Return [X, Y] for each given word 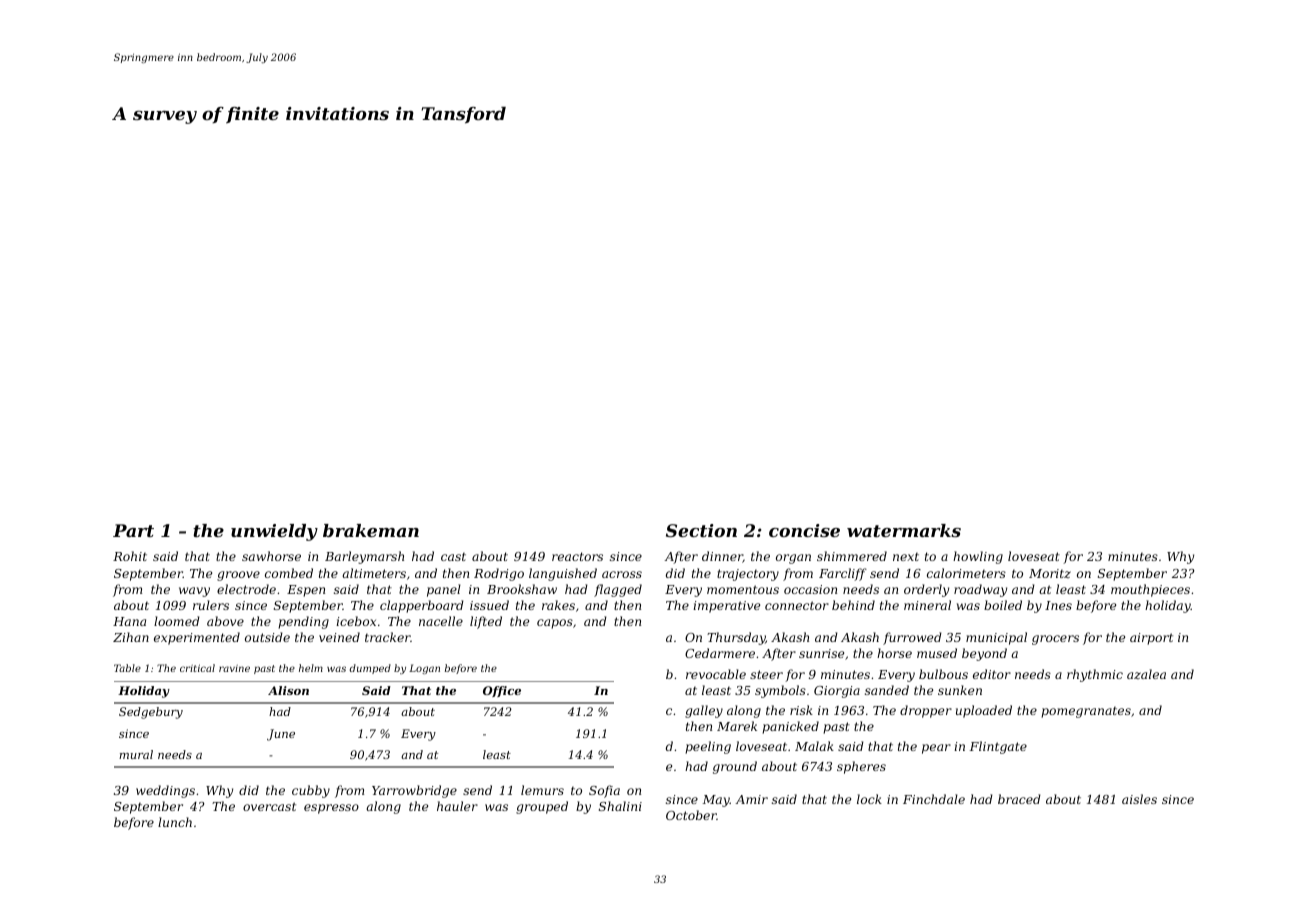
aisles [1139, 799]
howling [978, 557]
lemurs [542, 790]
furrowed [912, 638]
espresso [331, 809]
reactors [577, 556]
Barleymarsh [364, 557]
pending [303, 622]
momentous [743, 589]
